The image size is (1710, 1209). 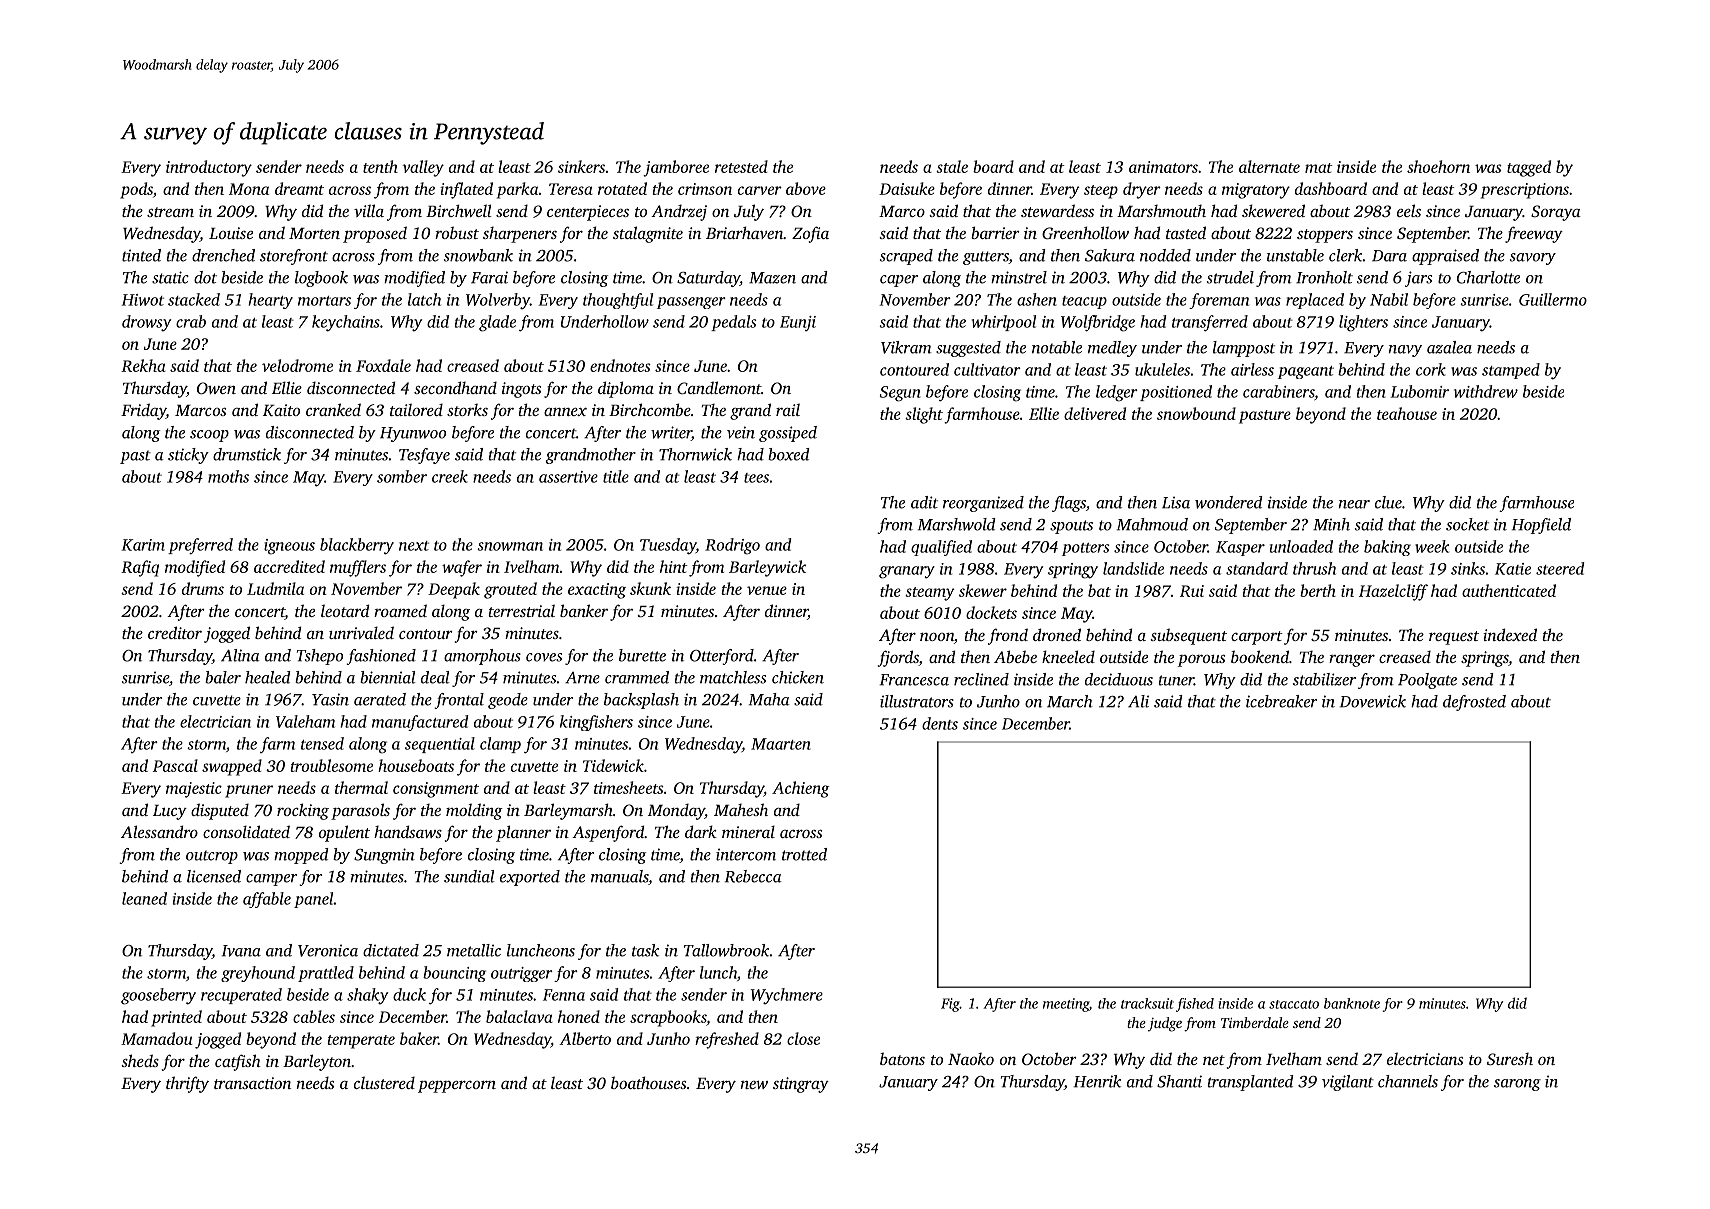 What do you see at coordinates (1474, 703) in the screenshot?
I see `defrosted` at bounding box center [1474, 703].
